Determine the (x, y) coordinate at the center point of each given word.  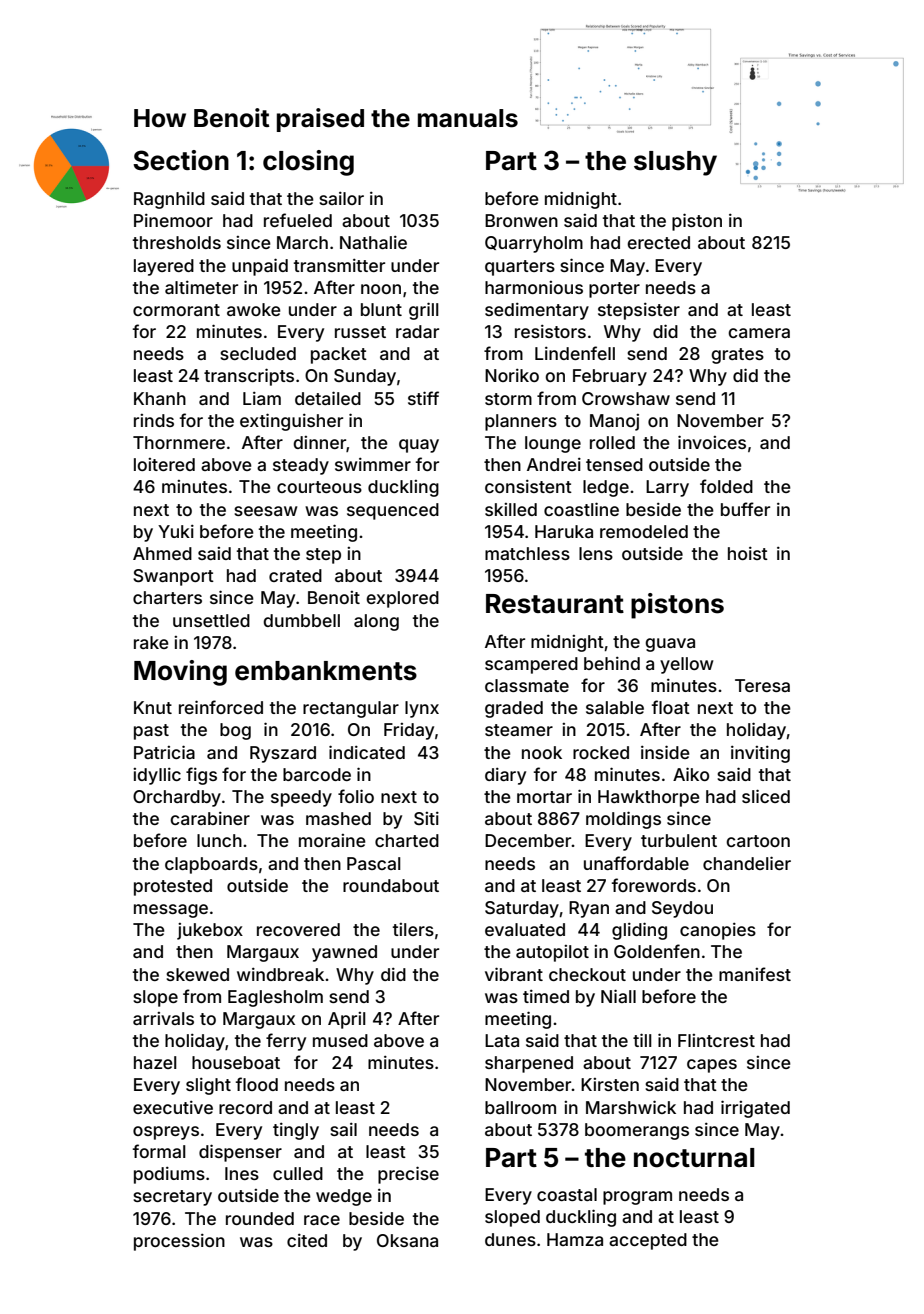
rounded (260, 1218)
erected (658, 242)
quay (419, 446)
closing (308, 163)
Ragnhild (169, 200)
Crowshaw (626, 398)
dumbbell (301, 620)
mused (340, 1040)
